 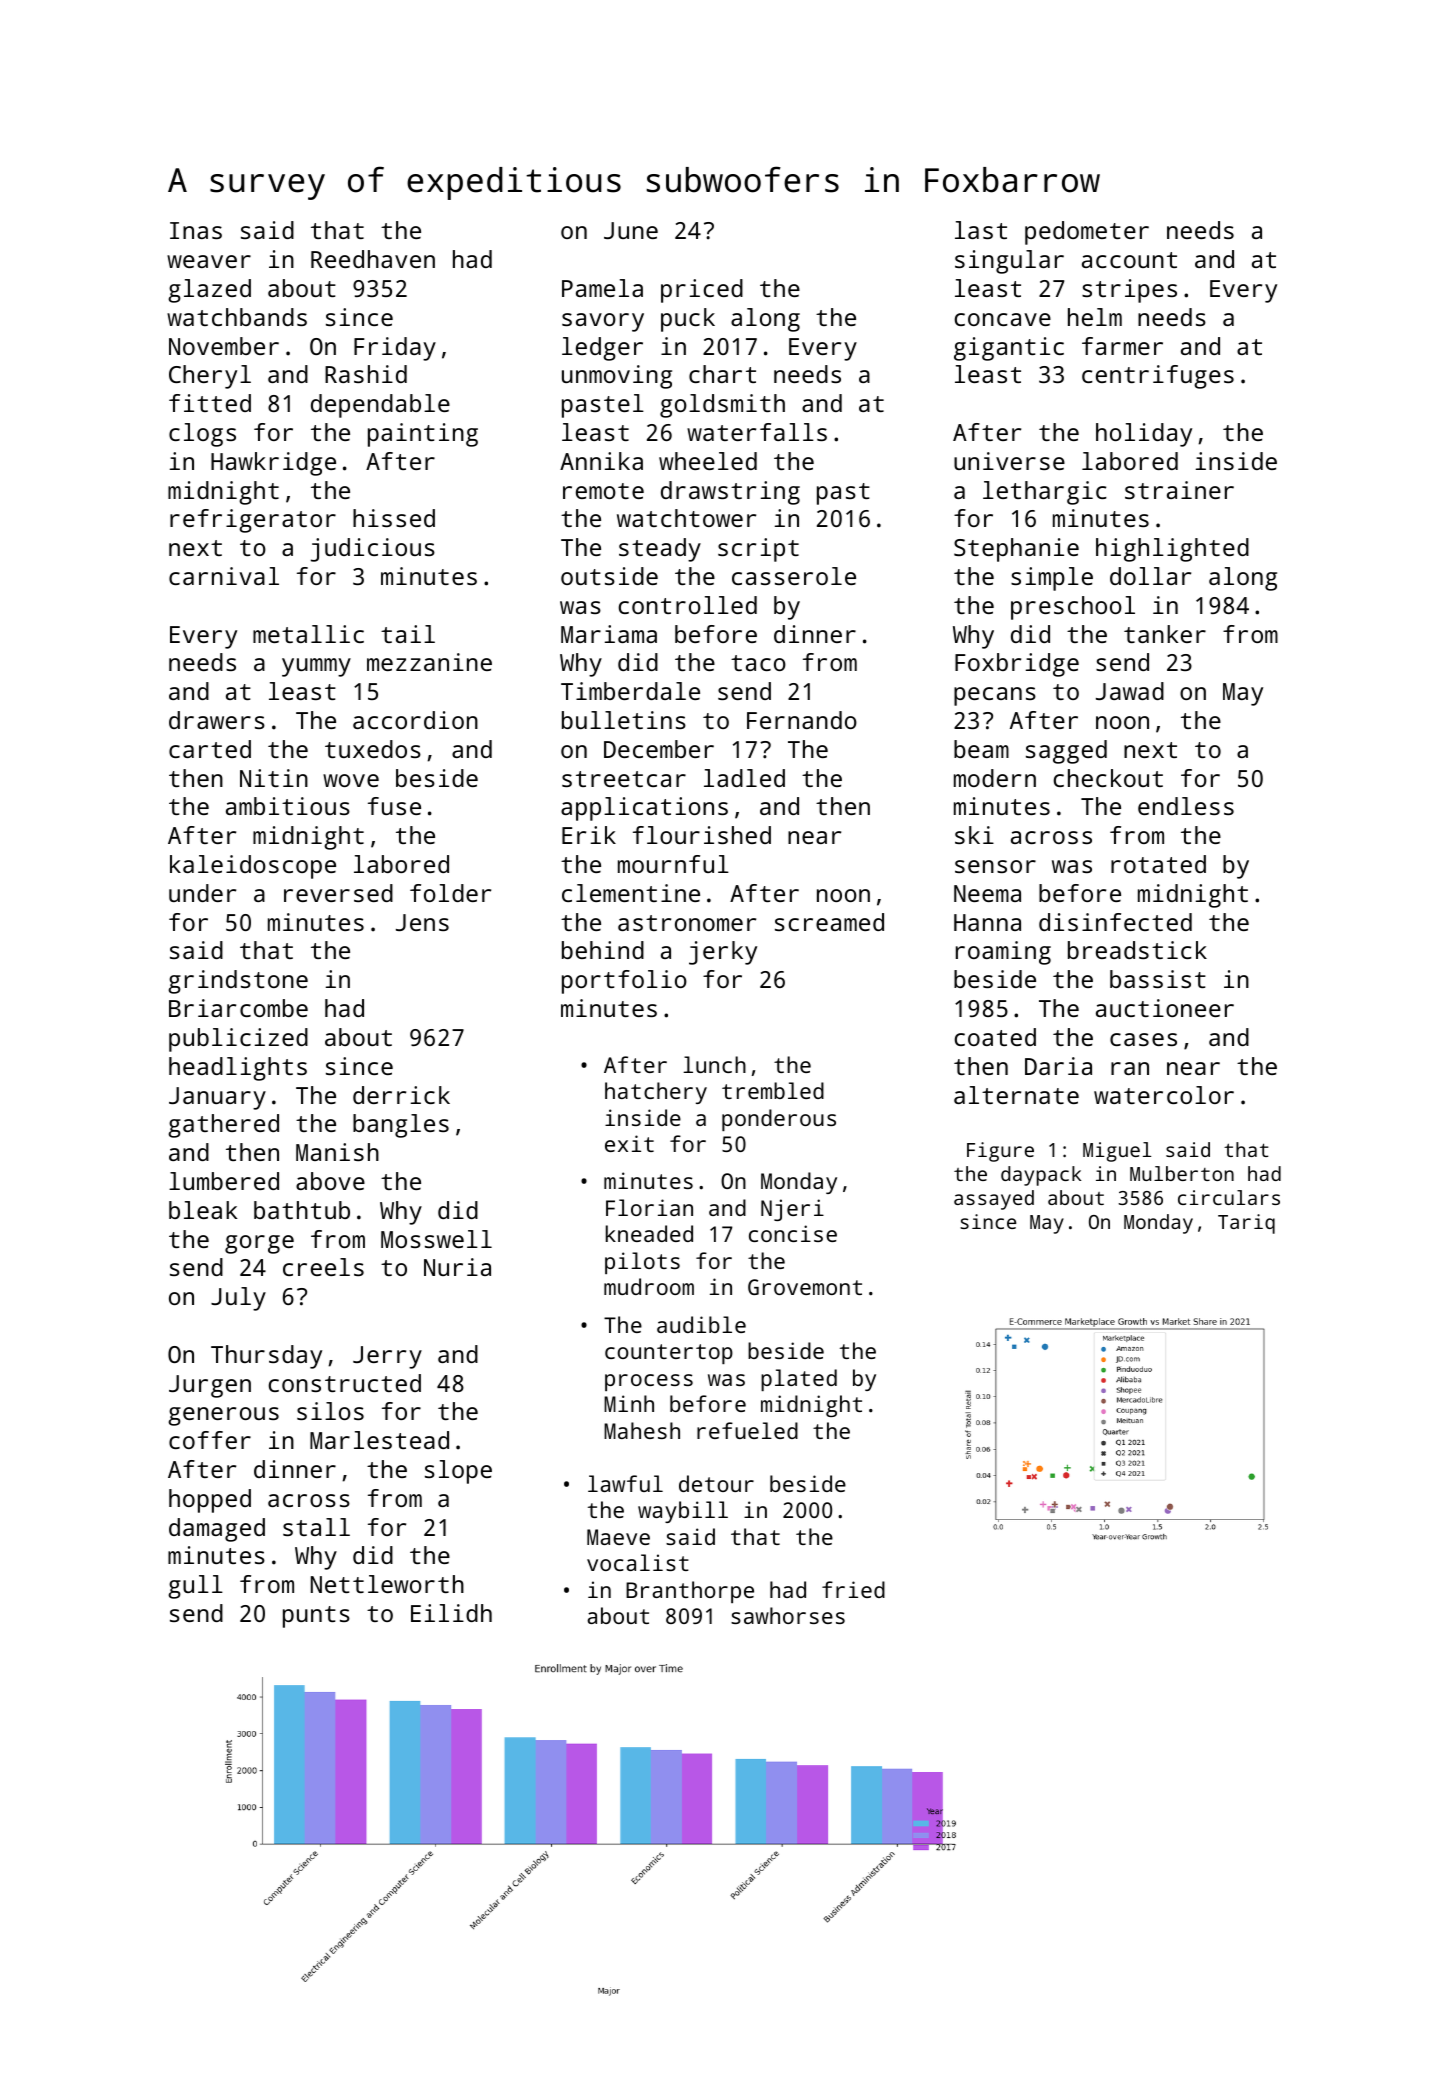 I want to click on clogs, so click(x=202, y=435).
